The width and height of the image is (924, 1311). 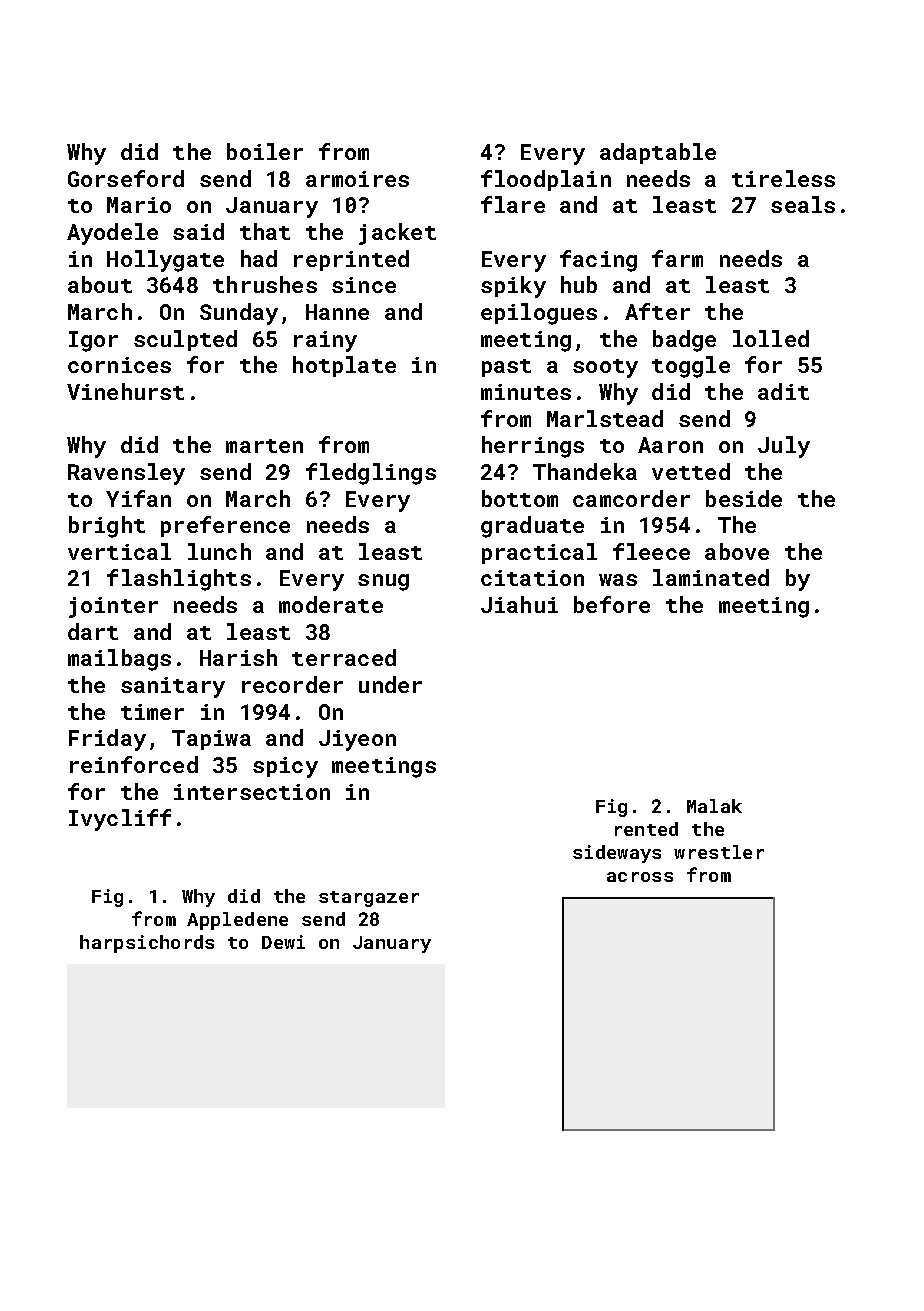 What do you see at coordinates (714, 806) in the image?
I see `Malak` at bounding box center [714, 806].
